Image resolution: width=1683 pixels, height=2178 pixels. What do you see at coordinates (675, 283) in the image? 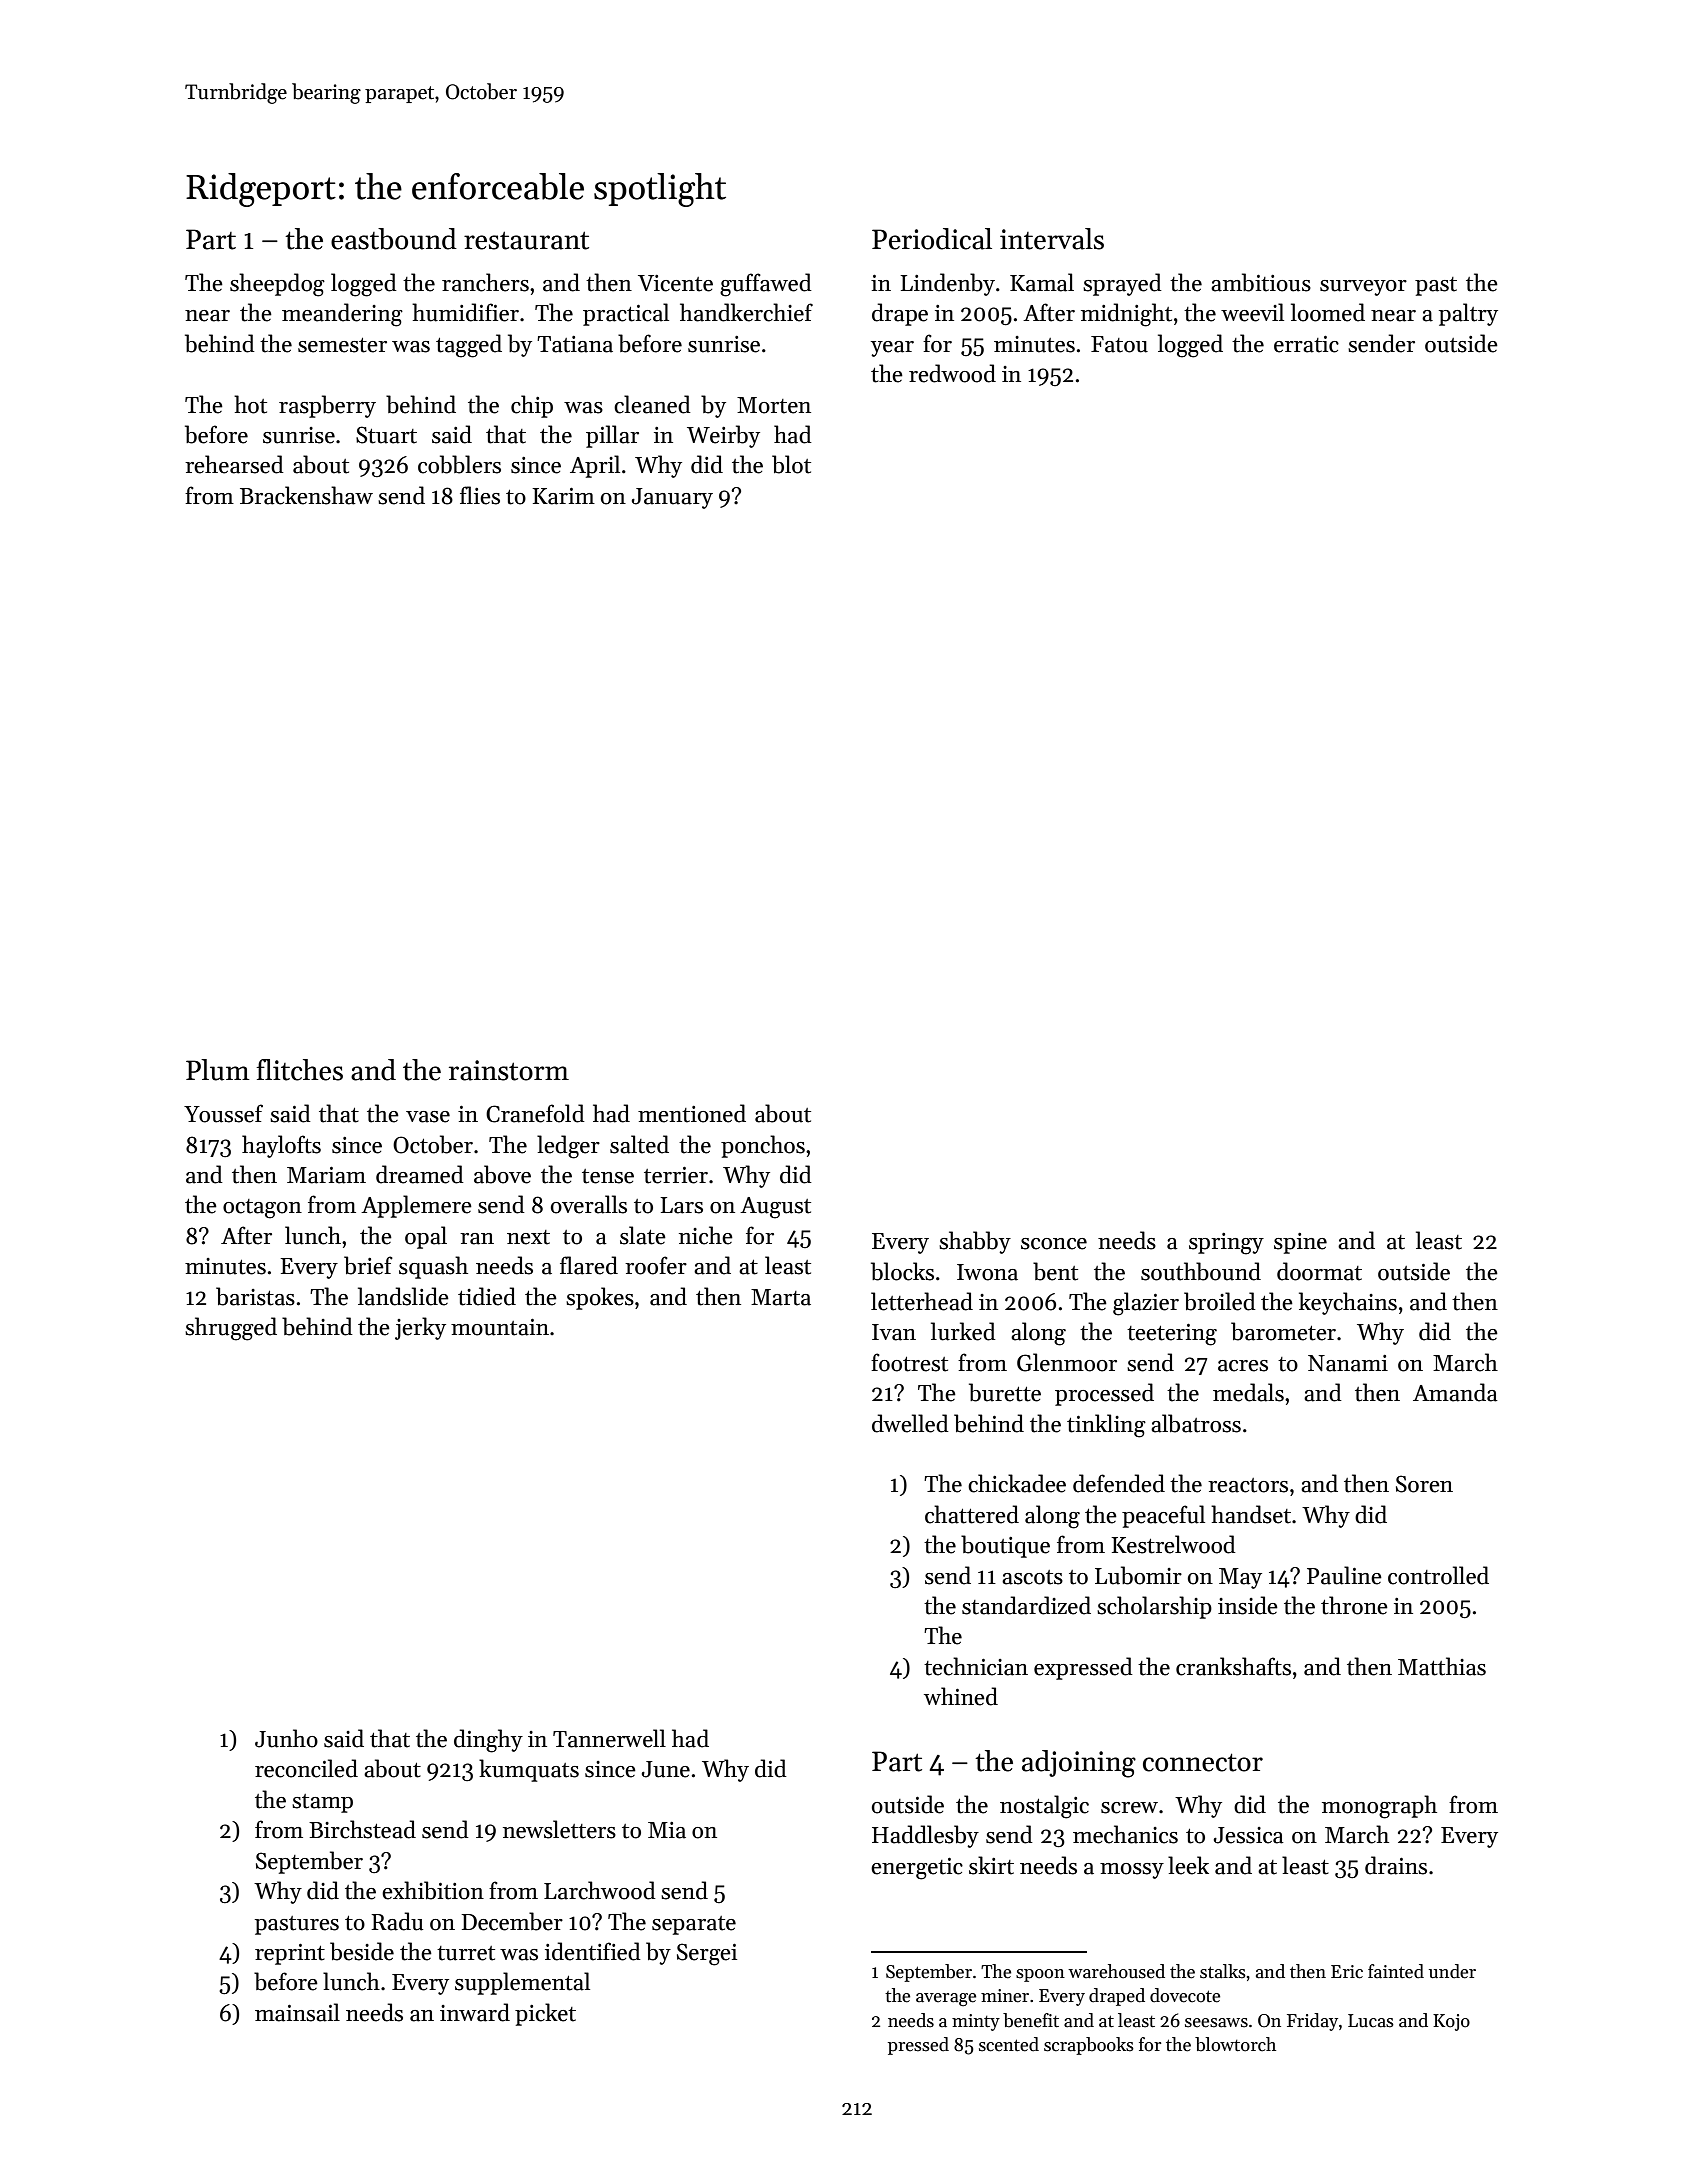
I see `Vicente` at bounding box center [675, 283].
